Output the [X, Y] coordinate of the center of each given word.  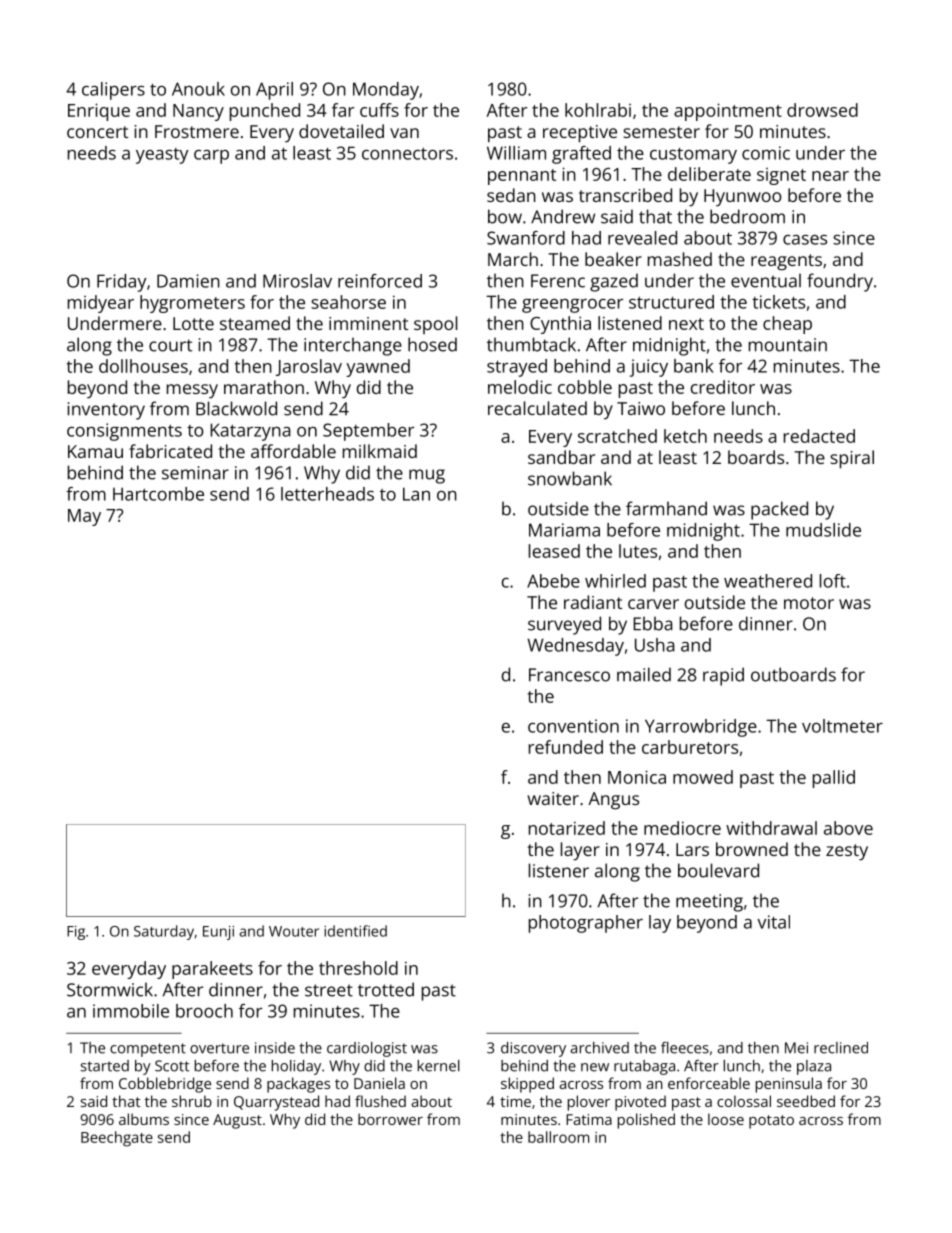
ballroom [558, 1137]
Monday [386, 91]
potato [771, 1122]
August [237, 1121]
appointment [728, 112]
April [274, 91]
